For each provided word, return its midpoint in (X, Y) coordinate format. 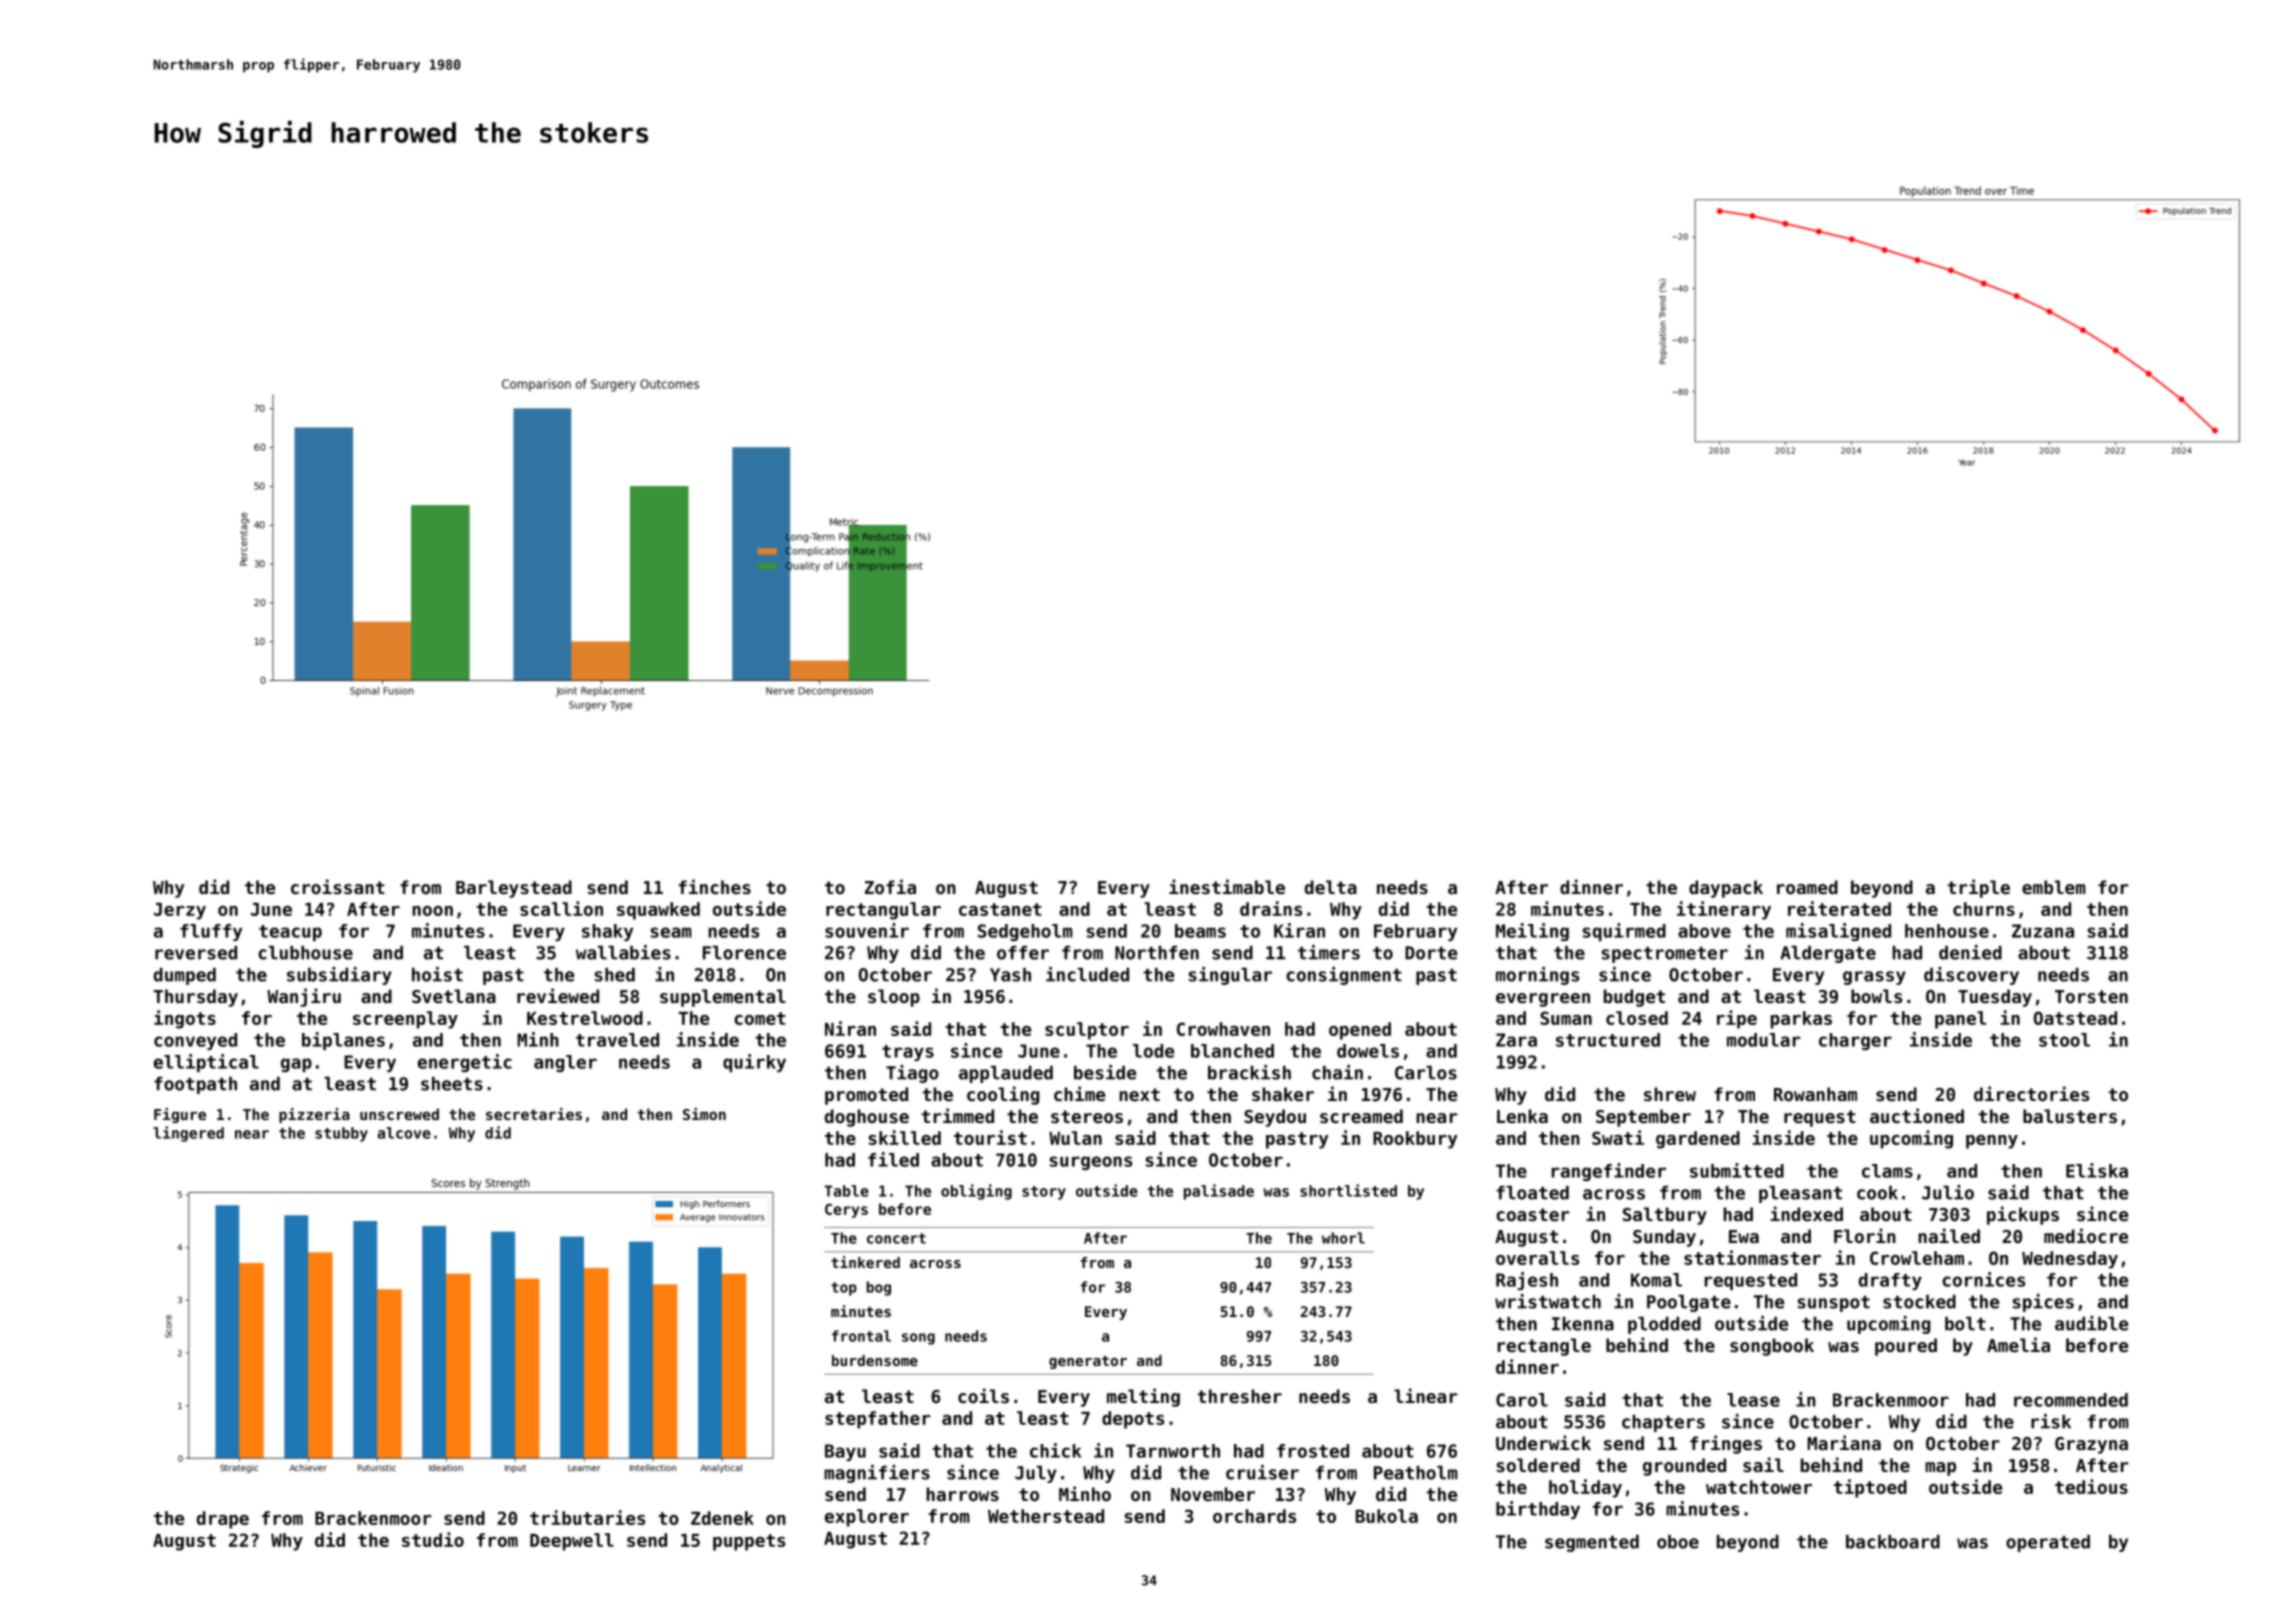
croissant (338, 886)
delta (1331, 887)
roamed (1807, 887)
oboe (1678, 1542)
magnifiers (877, 1474)
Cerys (846, 1210)
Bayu (845, 1452)
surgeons (1091, 1163)
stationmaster (1752, 1257)
